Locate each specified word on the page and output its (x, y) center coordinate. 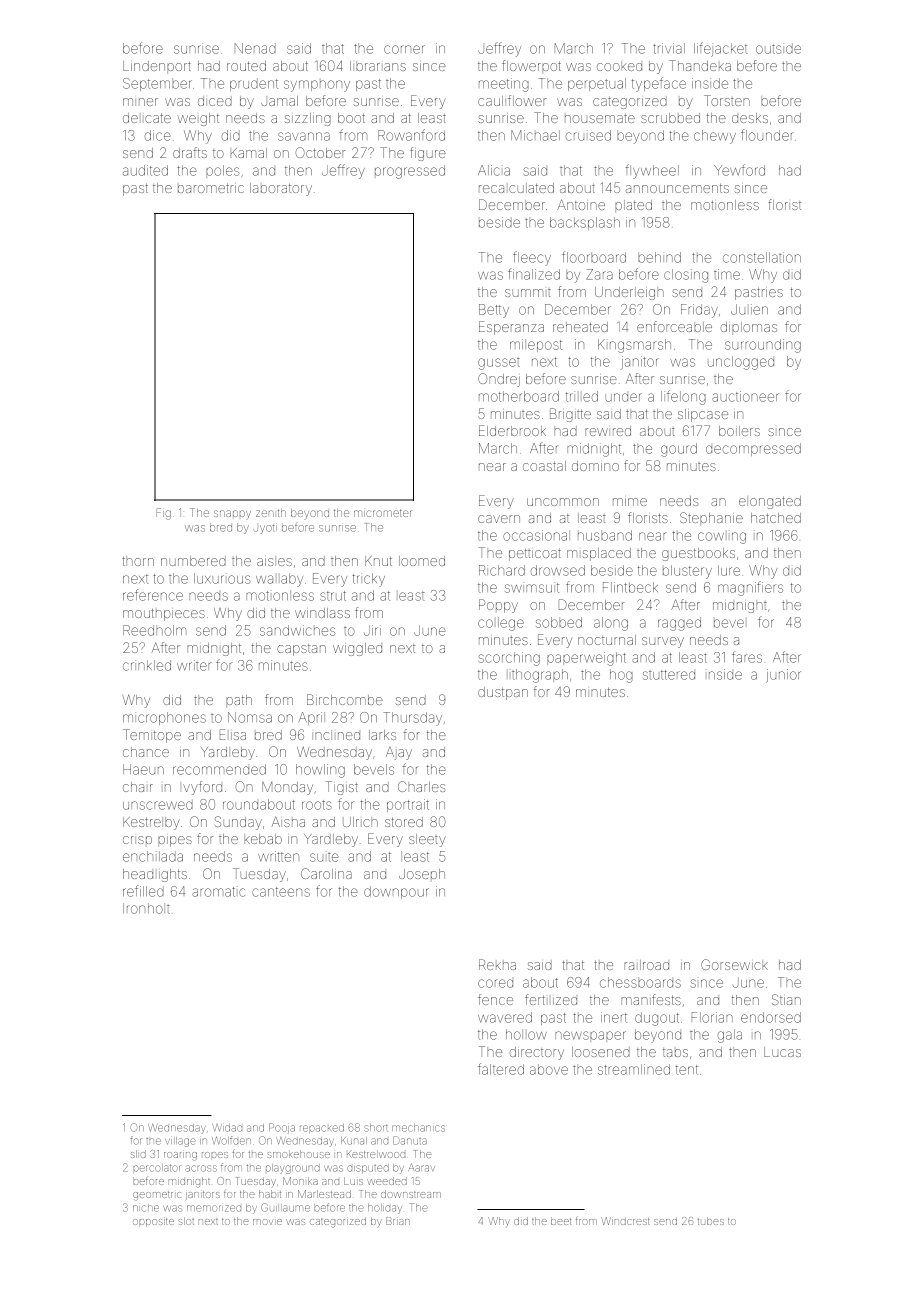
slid (138, 1154)
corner (404, 49)
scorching (509, 659)
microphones (164, 718)
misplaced (599, 554)
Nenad (255, 48)
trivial (669, 48)
